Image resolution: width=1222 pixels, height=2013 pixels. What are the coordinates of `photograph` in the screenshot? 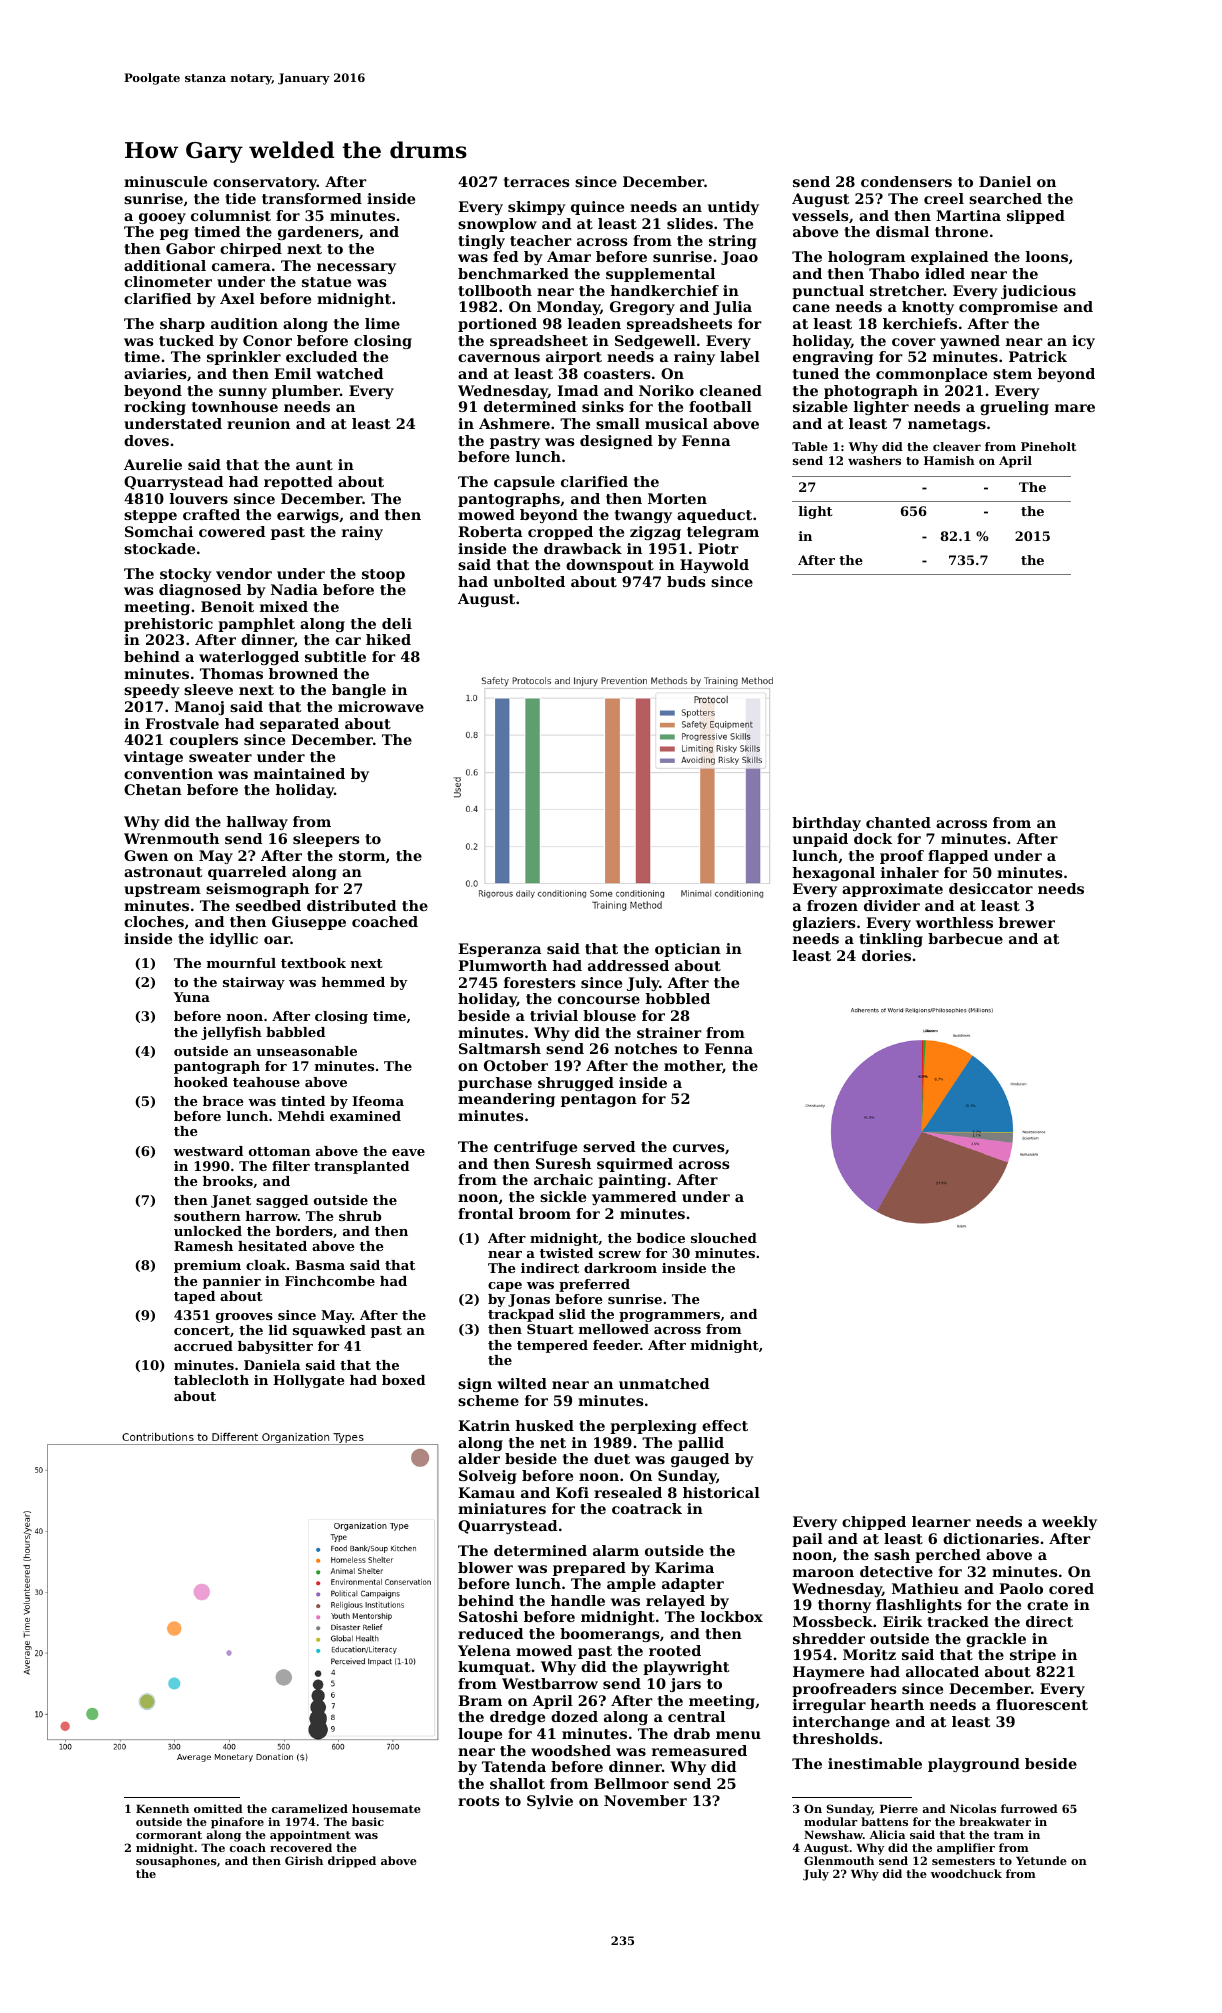 It's located at (871, 392).
